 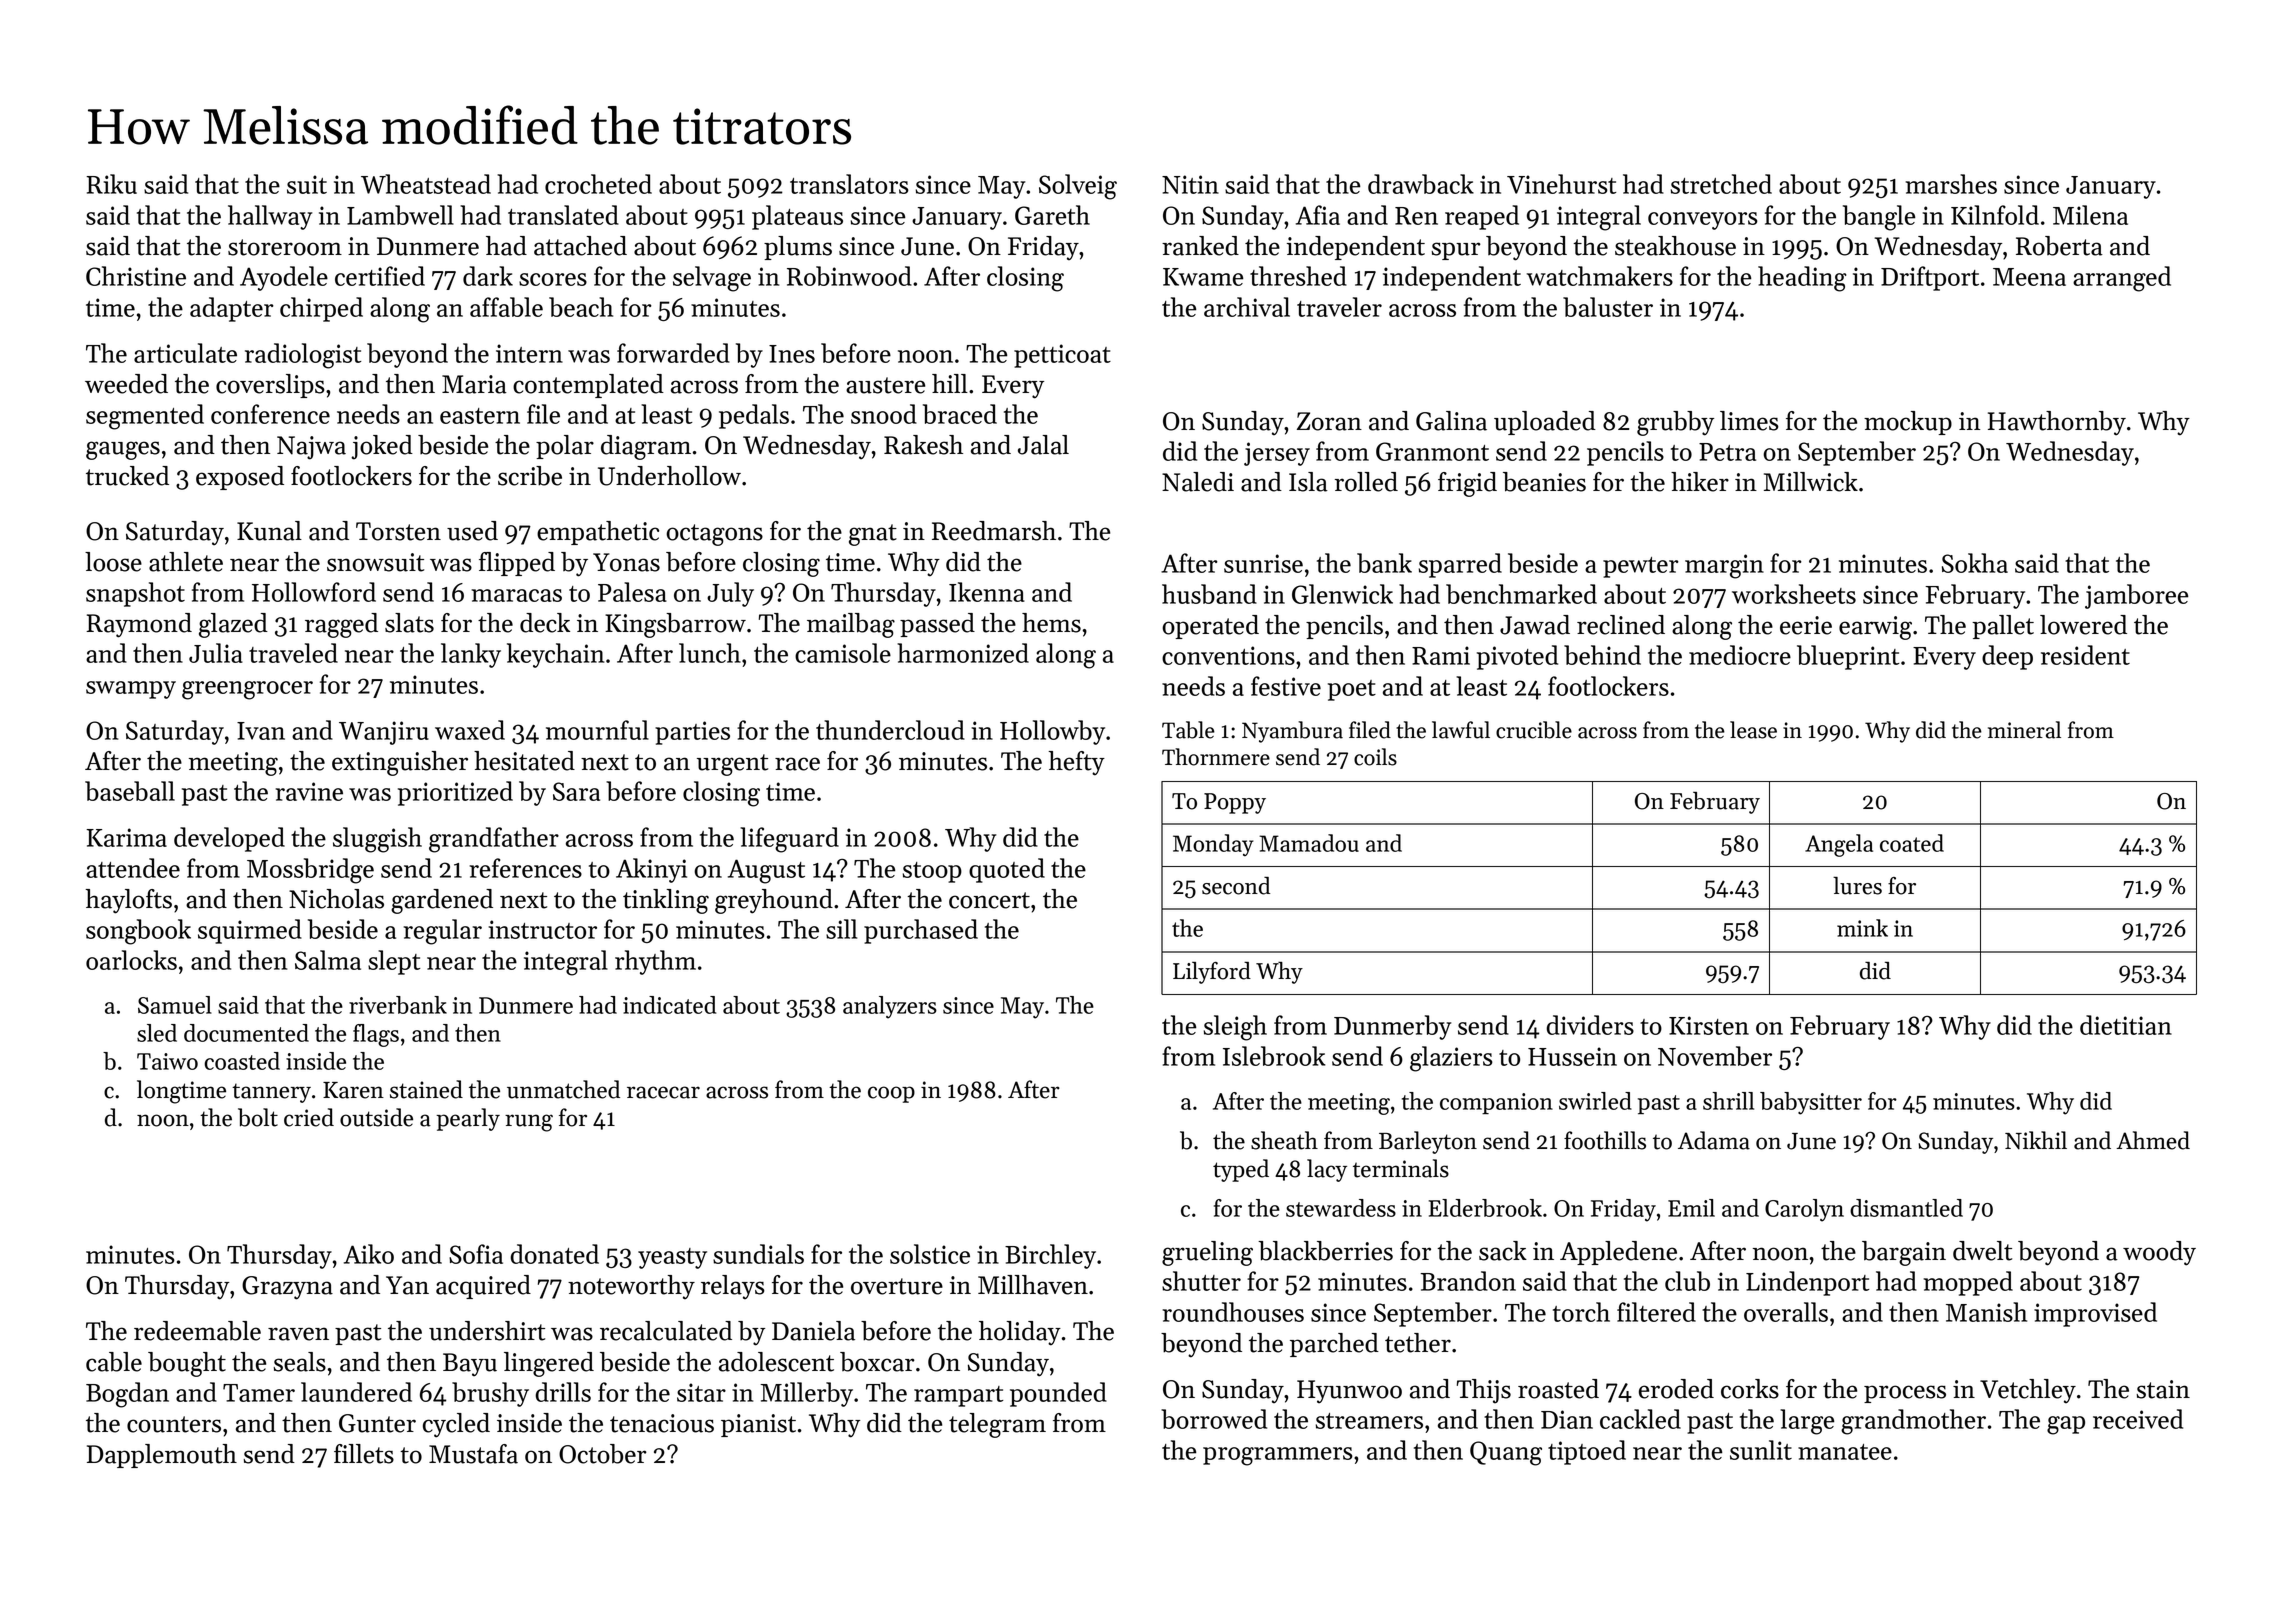 I want to click on Glenwick, so click(x=1342, y=594).
